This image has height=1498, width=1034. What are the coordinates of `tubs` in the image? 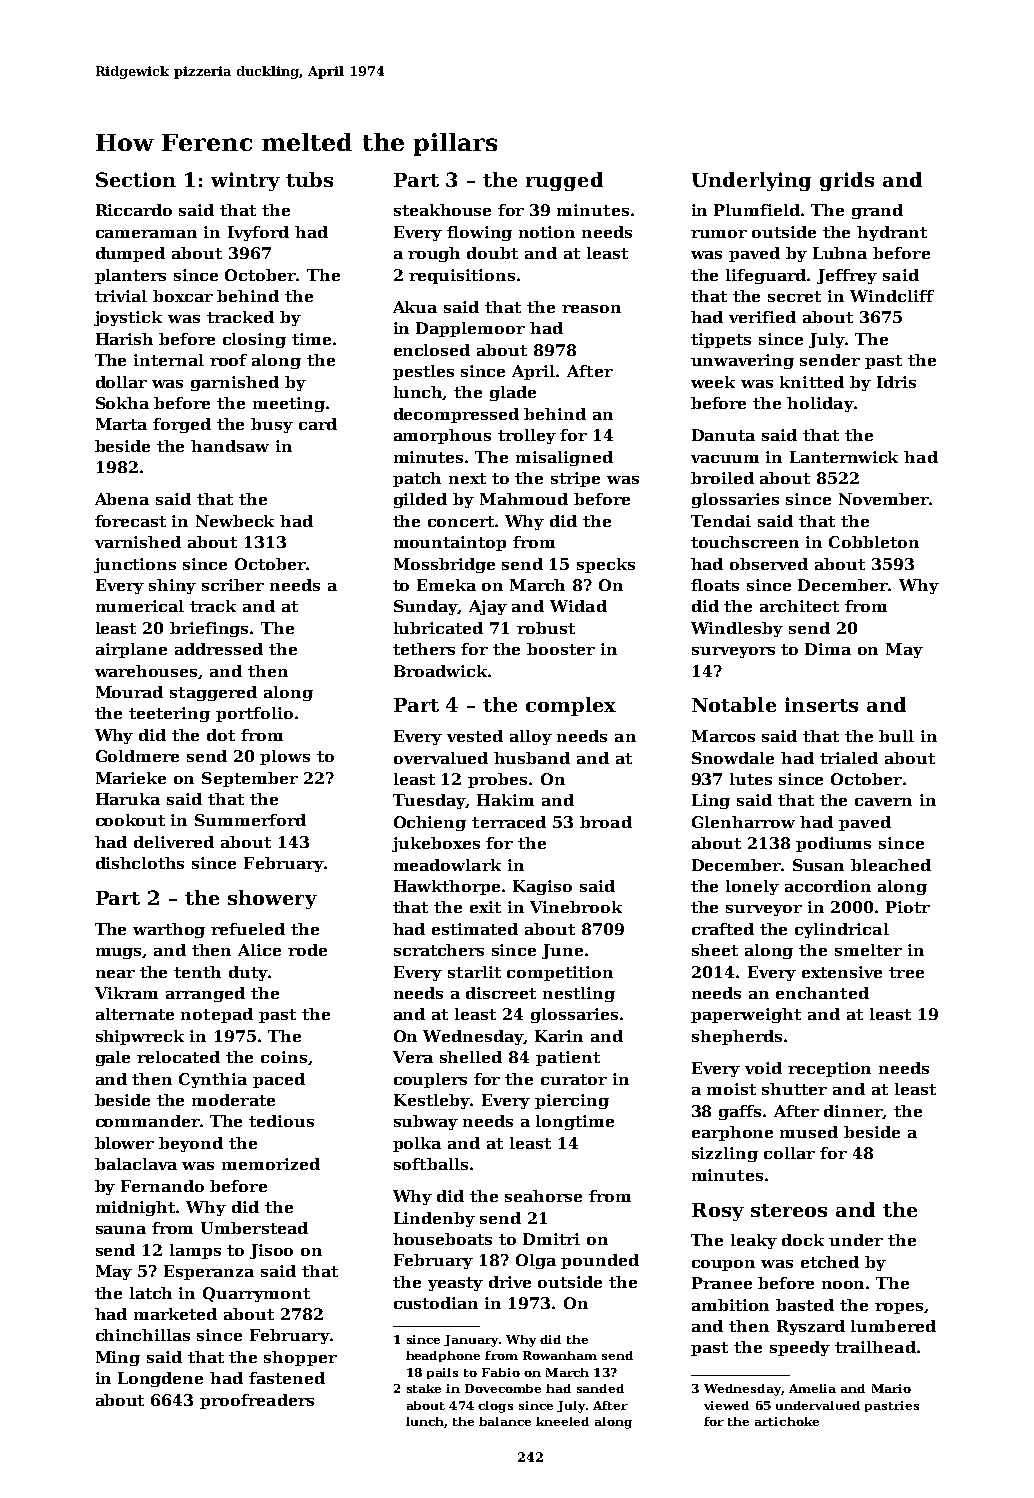 It's located at (309, 179).
